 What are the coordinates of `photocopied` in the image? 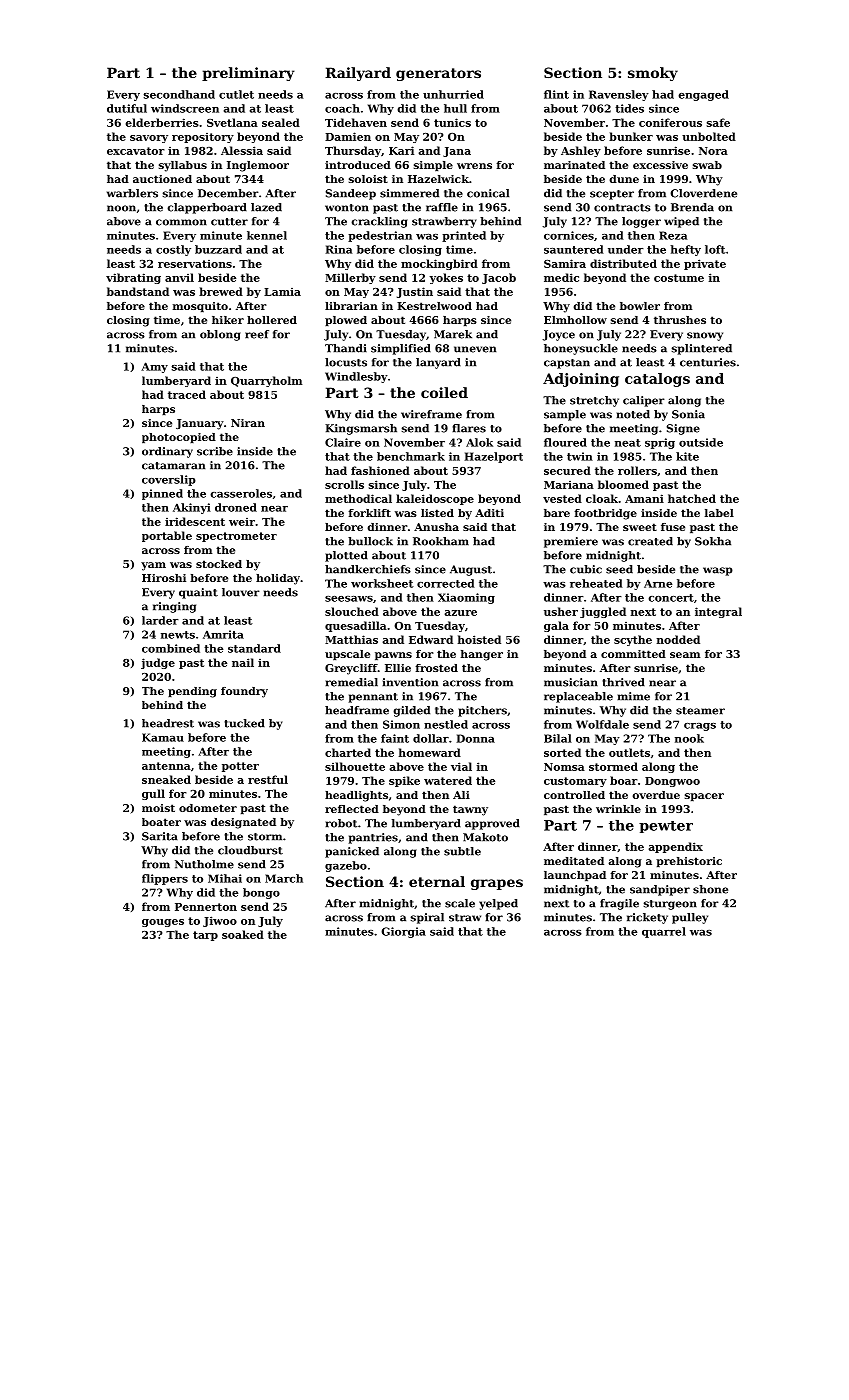 It's located at (179, 438).
